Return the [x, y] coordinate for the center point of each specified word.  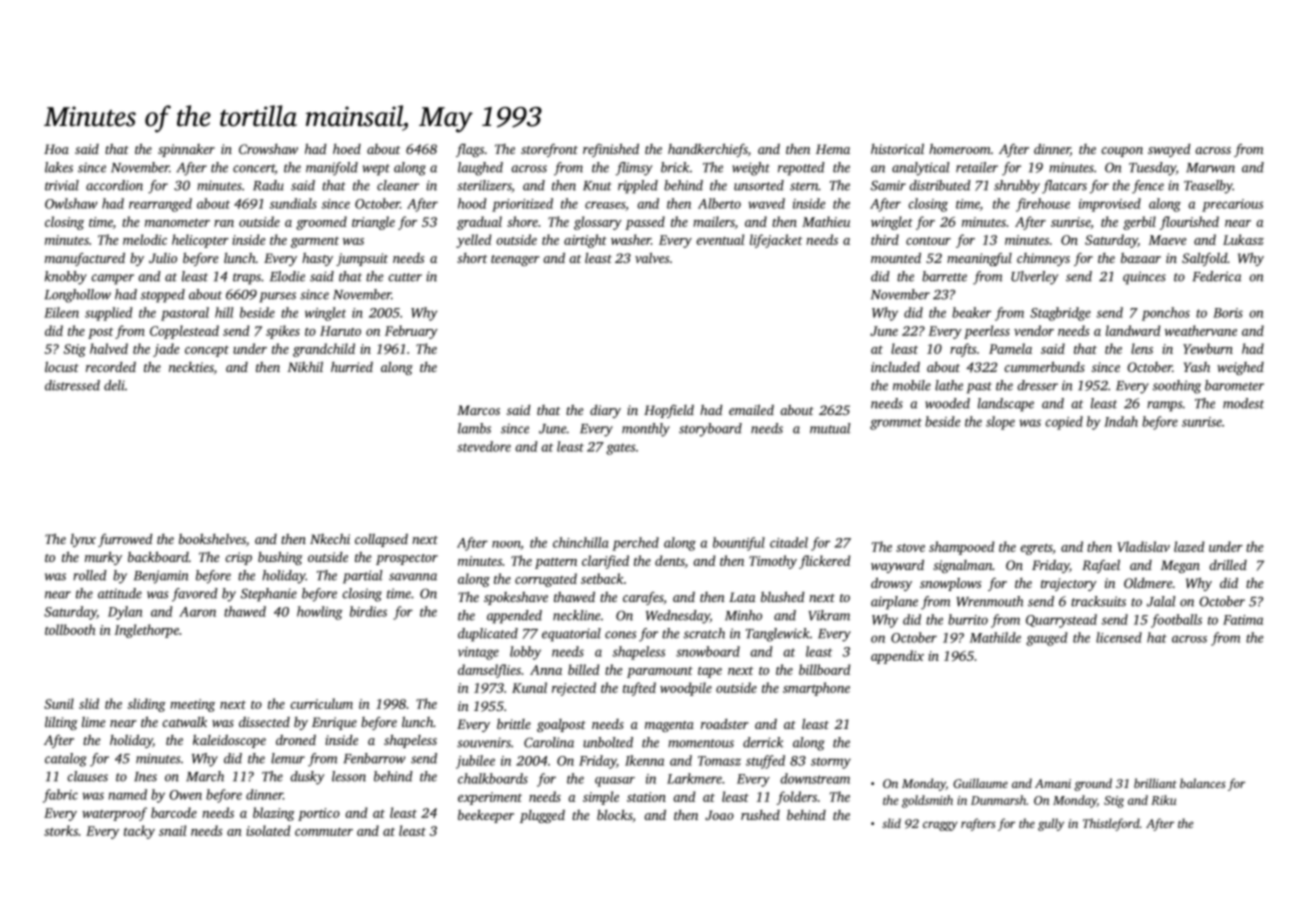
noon [506, 545]
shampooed [961, 548]
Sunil [59, 703]
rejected [574, 689]
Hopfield [669, 411]
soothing [1177, 387]
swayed [1169, 150]
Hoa [56, 149]
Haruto [340, 331]
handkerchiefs [708, 150]
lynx [83, 540]
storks [61, 830]
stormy [831, 763]
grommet [896, 424]
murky [103, 558]
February [411, 332]
